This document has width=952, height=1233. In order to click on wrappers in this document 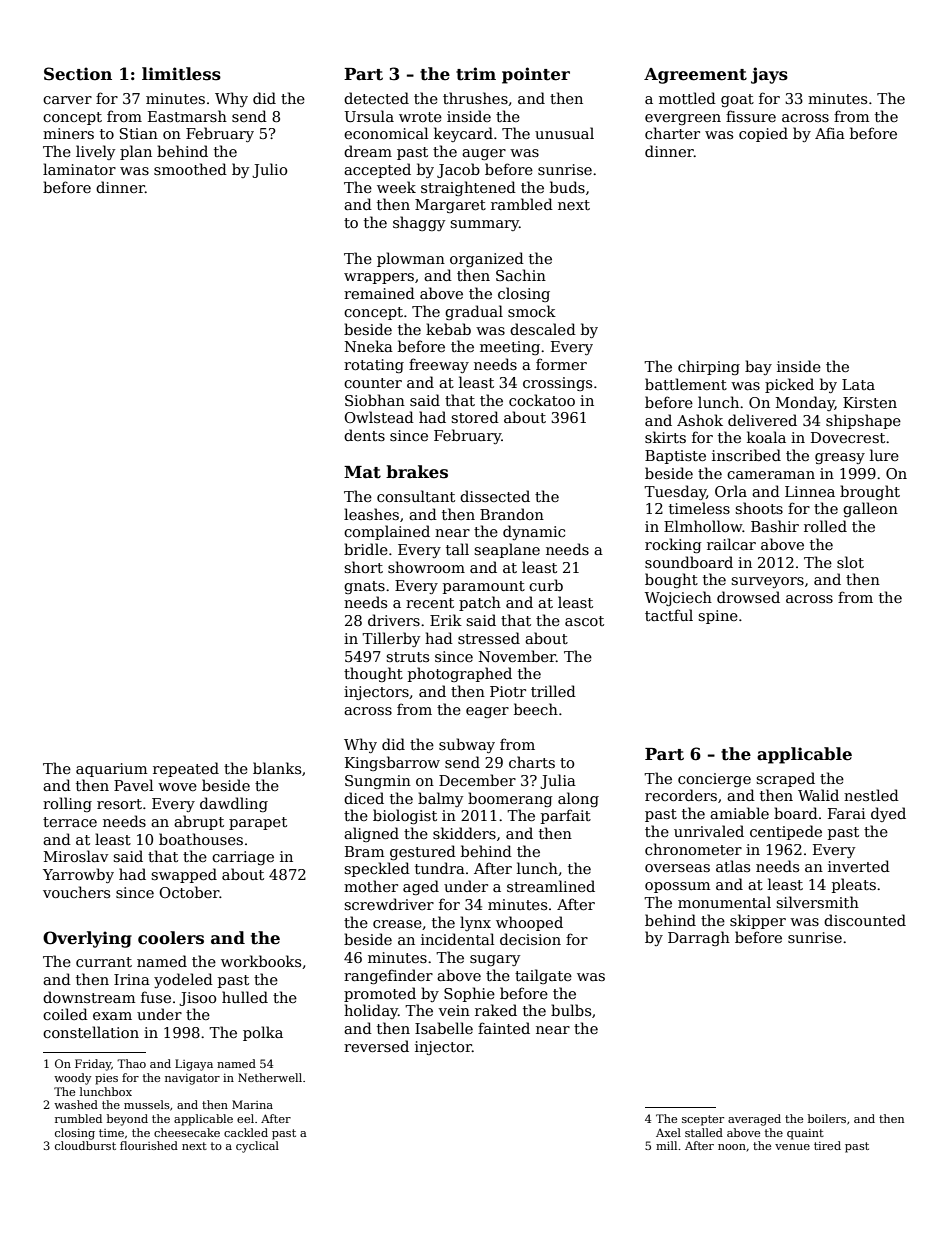, I will do `click(379, 278)`.
